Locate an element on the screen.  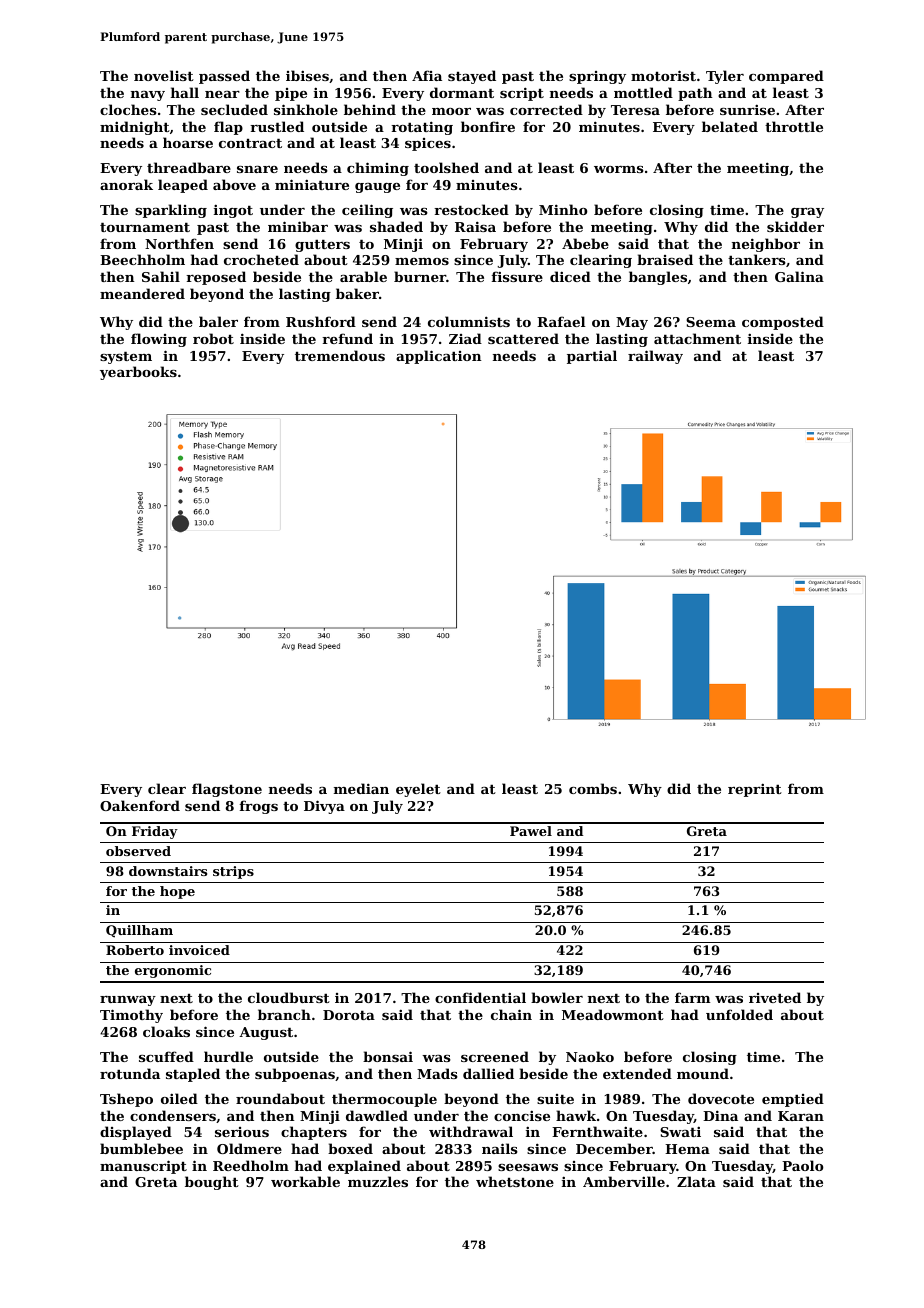
robot is located at coordinates (213, 338).
